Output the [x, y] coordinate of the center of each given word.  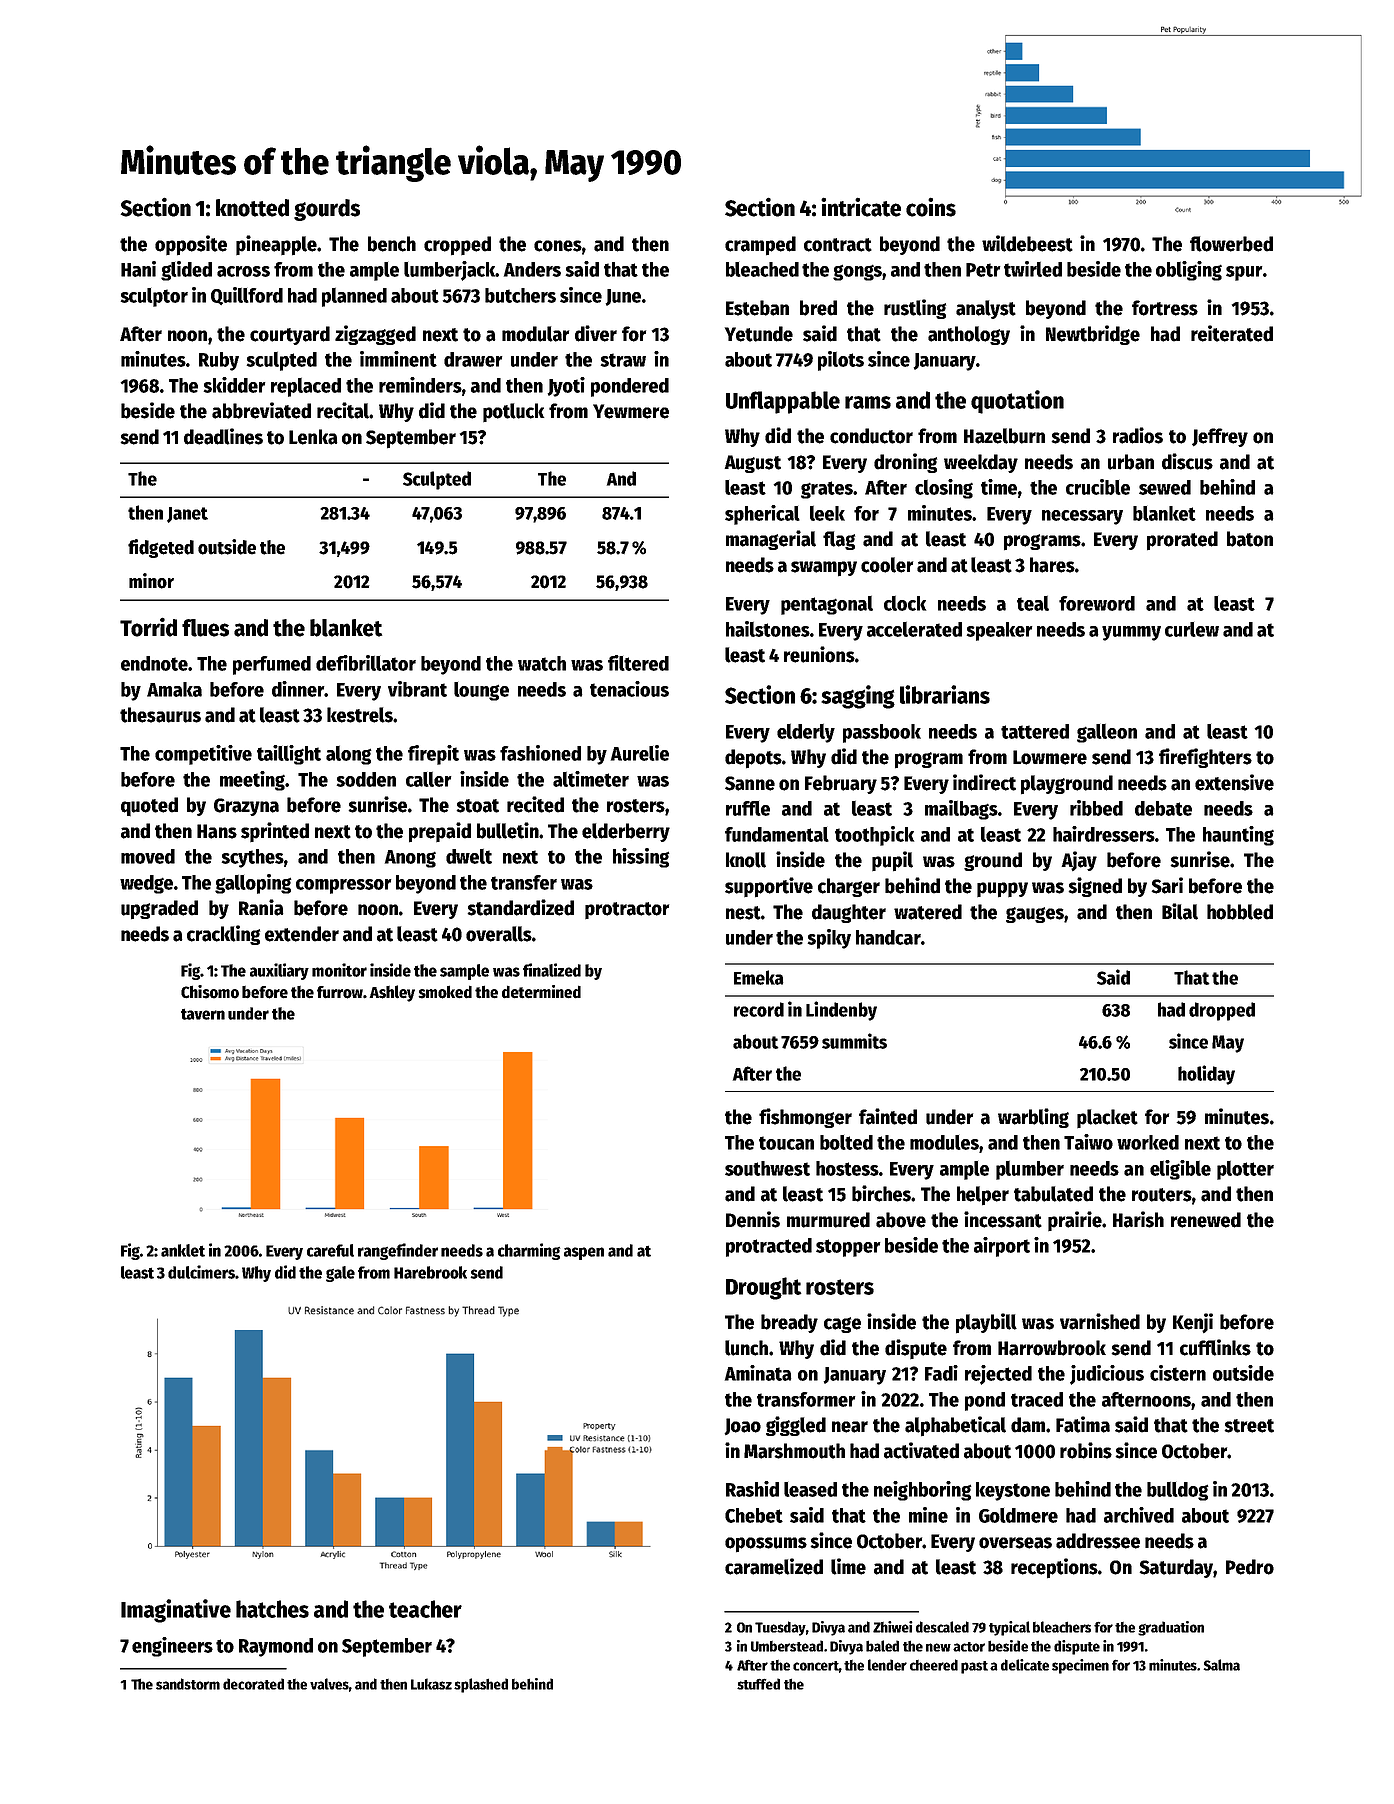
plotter [1245, 1170]
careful [330, 1250]
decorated [253, 1684]
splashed [481, 1685]
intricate [861, 207]
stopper [848, 1248]
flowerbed [1231, 244]
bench [392, 244]
